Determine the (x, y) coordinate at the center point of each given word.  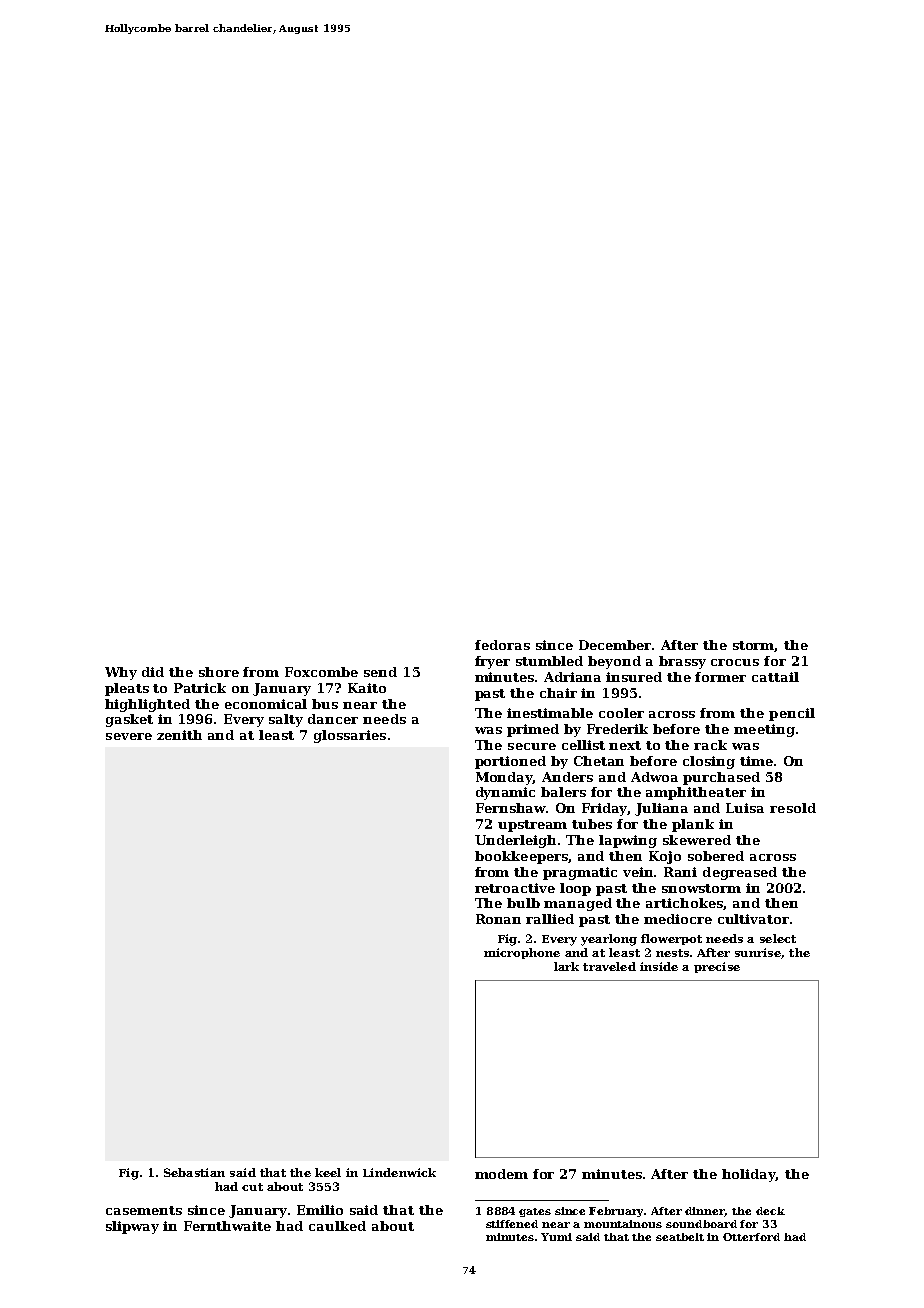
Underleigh (515, 841)
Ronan (498, 919)
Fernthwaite (227, 1226)
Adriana (572, 677)
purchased (721, 778)
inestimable (550, 713)
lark (566, 966)
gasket (129, 720)
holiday (749, 1175)
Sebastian (194, 1172)
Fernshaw (511, 808)
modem (501, 1174)
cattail (775, 677)
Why (121, 673)
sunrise (758, 952)
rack (710, 745)
